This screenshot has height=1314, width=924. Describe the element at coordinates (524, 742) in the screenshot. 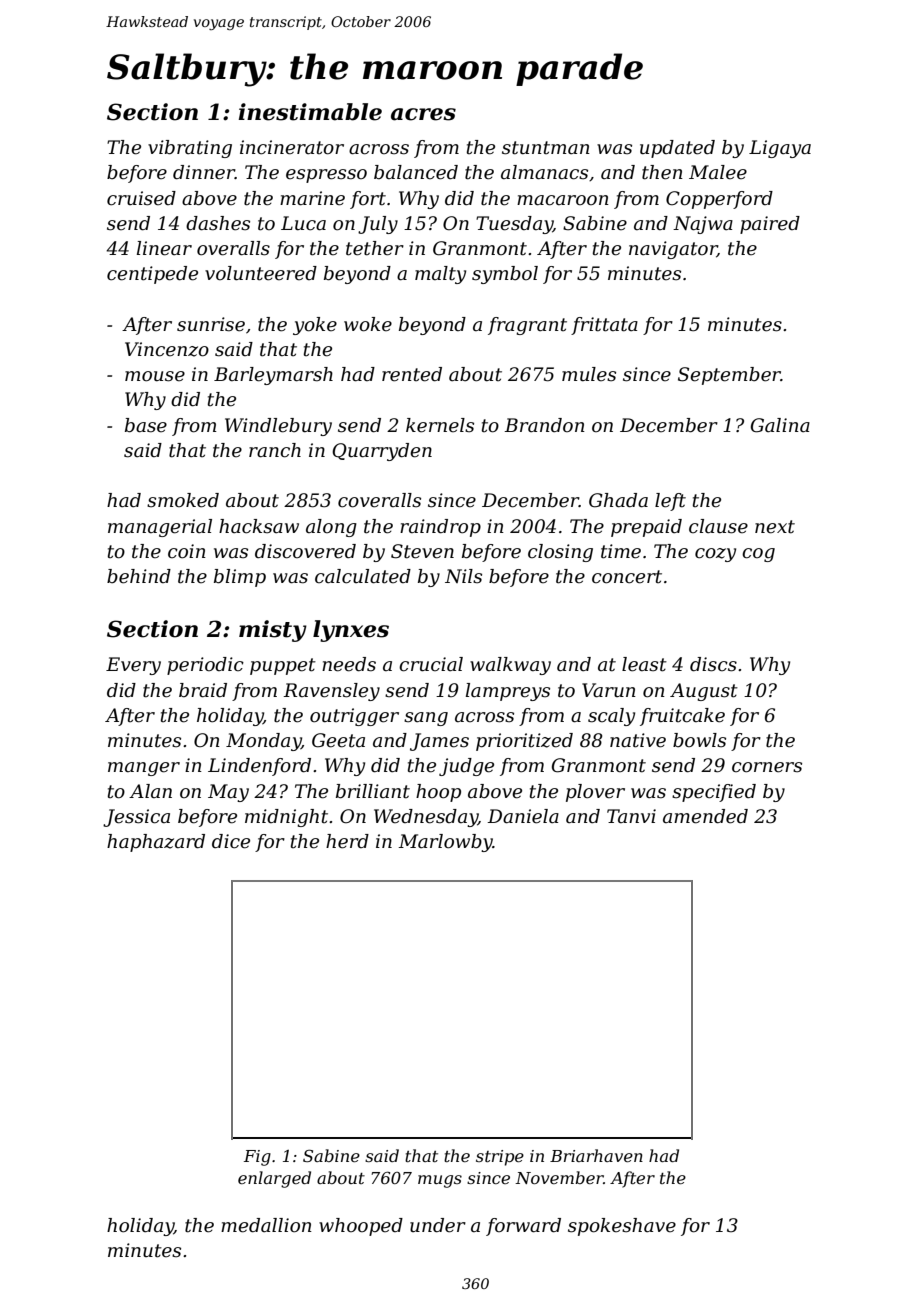

I see `prioritized` at that location.
